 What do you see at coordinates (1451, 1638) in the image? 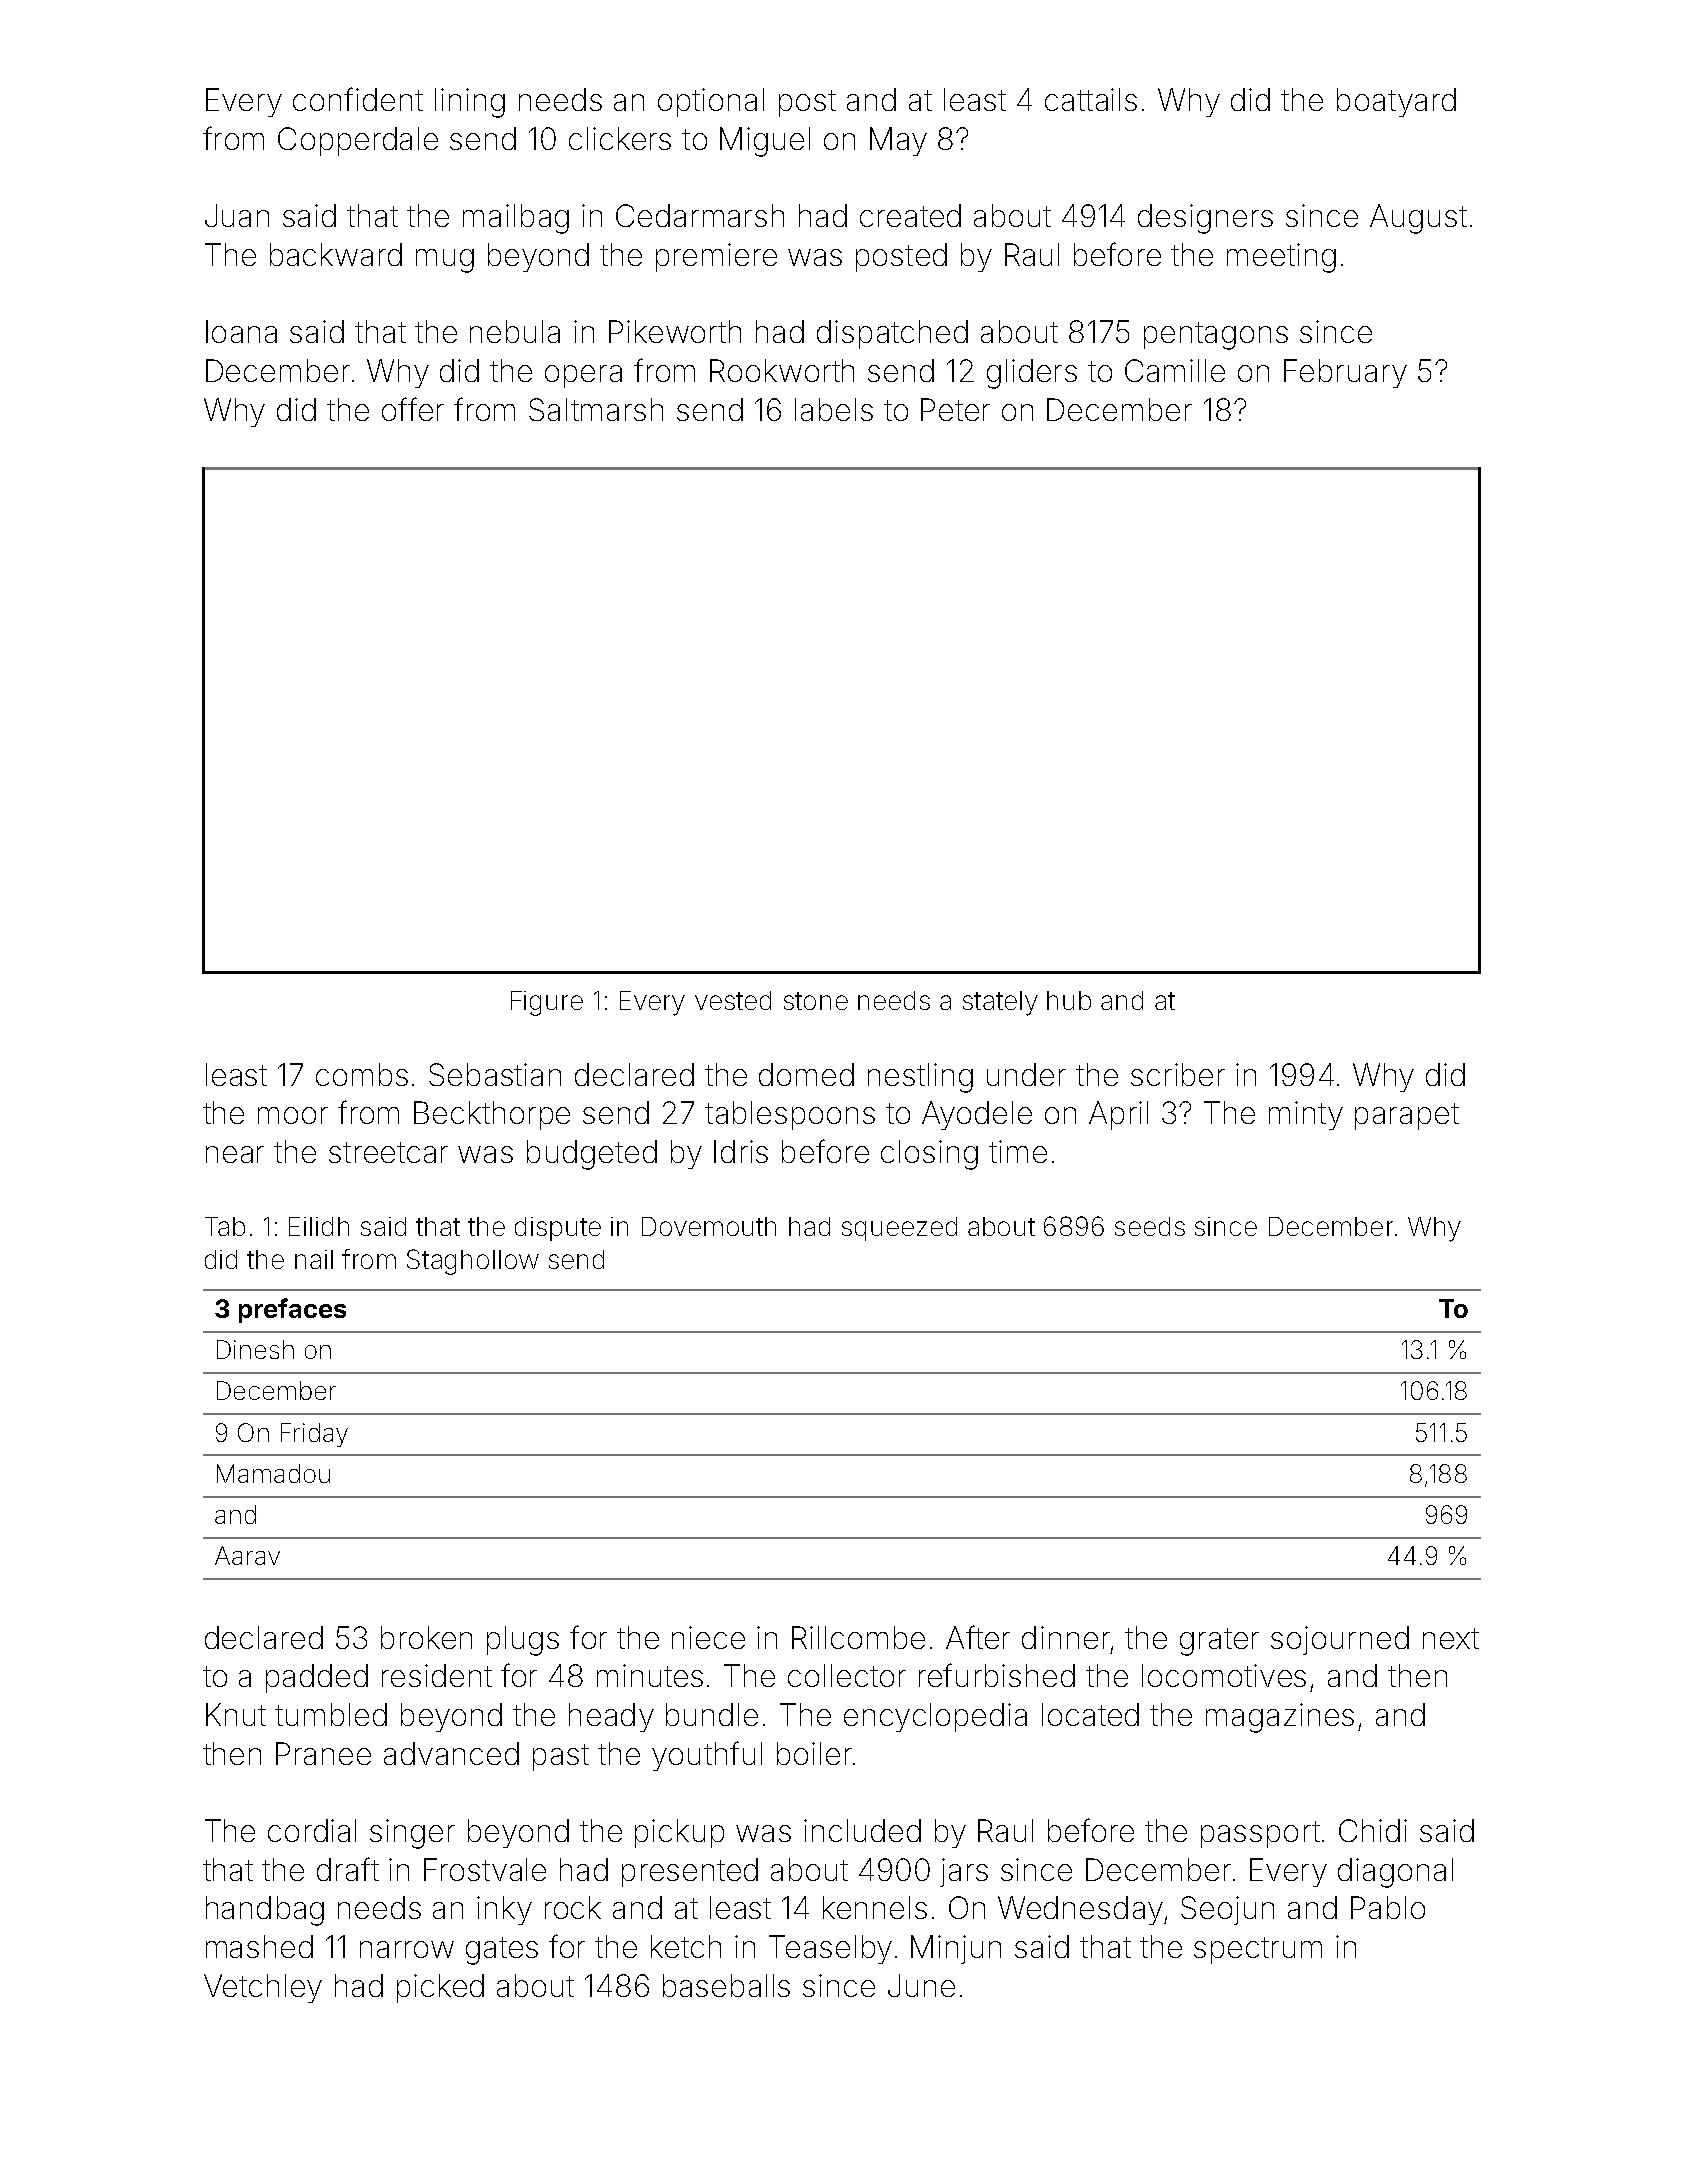
I see `next` at bounding box center [1451, 1638].
